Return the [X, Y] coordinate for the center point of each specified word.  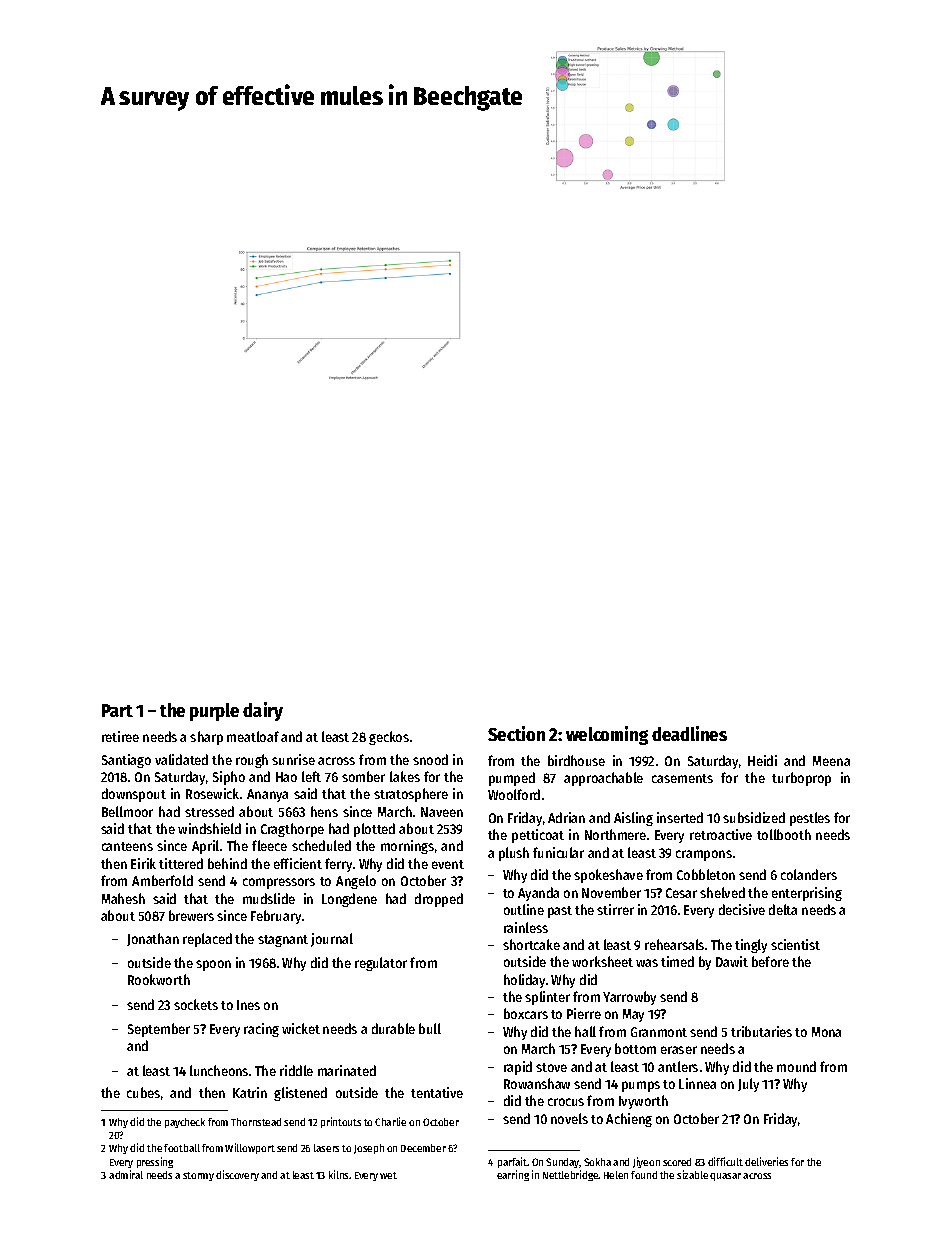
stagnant [283, 941]
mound [796, 1066]
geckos [389, 738]
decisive [742, 909]
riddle [296, 1070]
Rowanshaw [537, 1083]
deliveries [766, 1161]
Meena [831, 761]
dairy [263, 711]
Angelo [356, 882]
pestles [810, 819]
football [182, 1148]
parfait [512, 1162]
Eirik [143, 863]
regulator [381, 964]
